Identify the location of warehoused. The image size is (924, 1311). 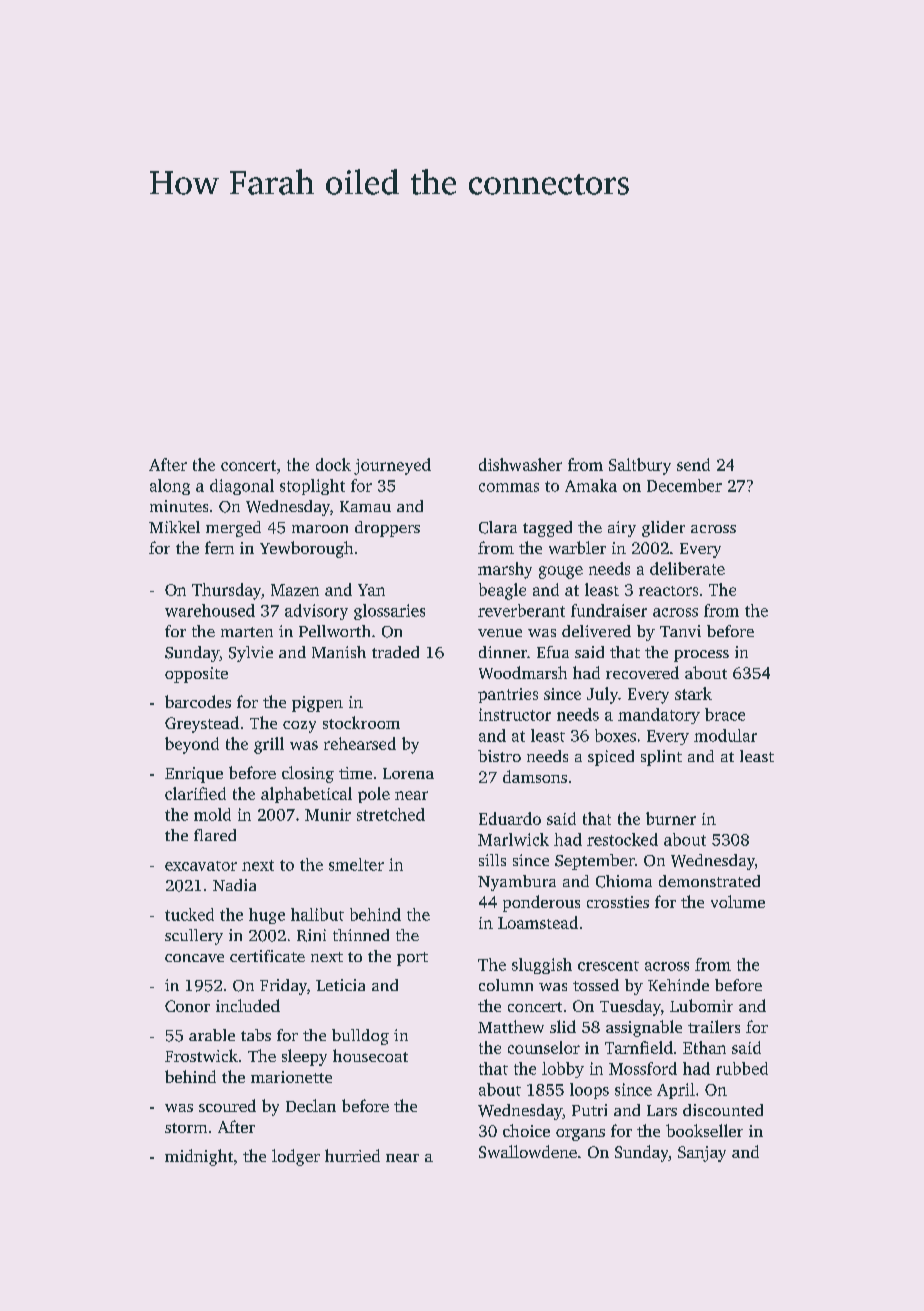
(210, 610).
